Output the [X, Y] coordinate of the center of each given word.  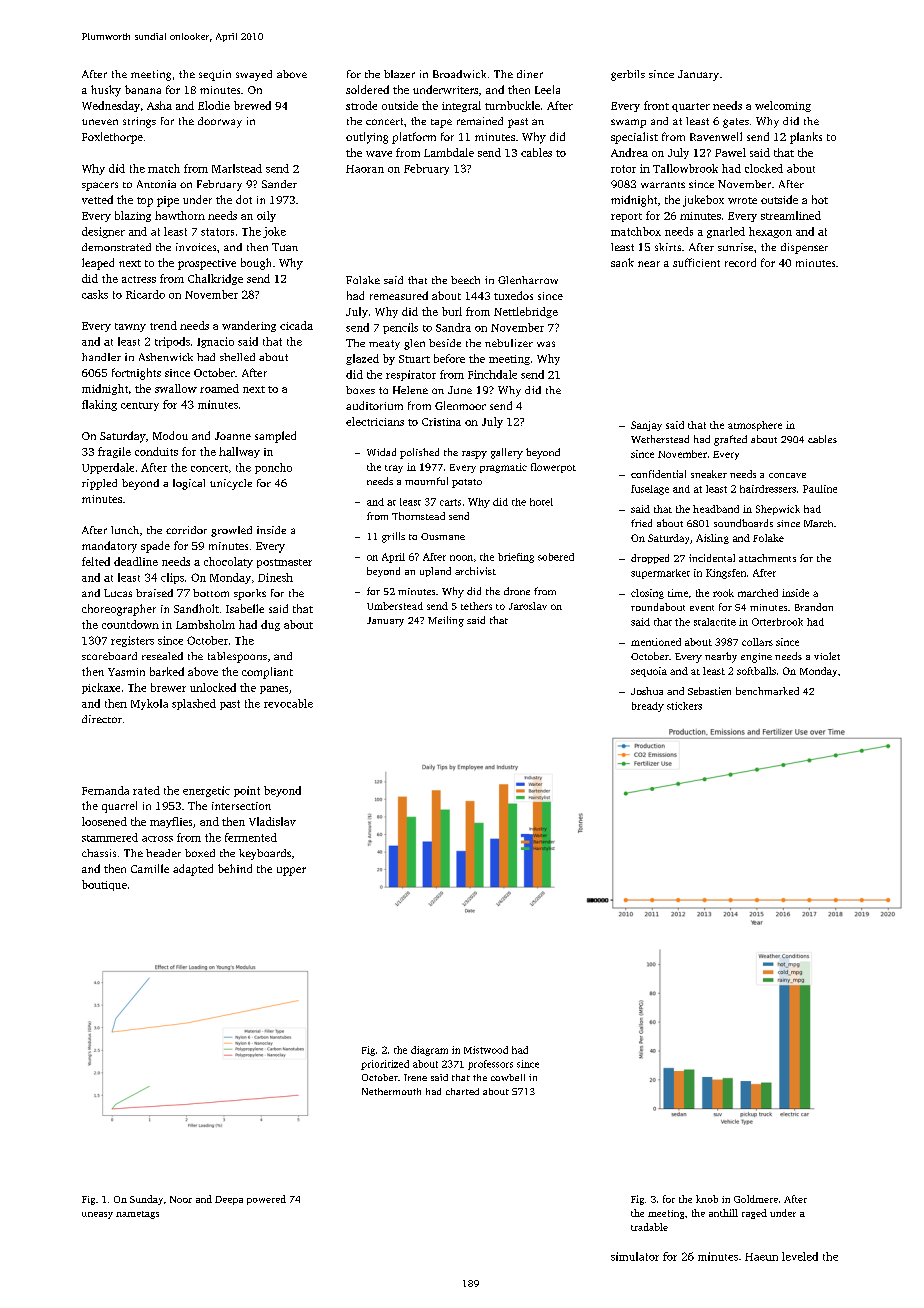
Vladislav [272, 821]
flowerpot [553, 468]
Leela [547, 89]
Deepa [229, 1200]
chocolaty [228, 562]
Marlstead [237, 168]
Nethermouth [391, 1091]
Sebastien [709, 691]
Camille [150, 868]
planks [806, 138]
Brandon [814, 607]
